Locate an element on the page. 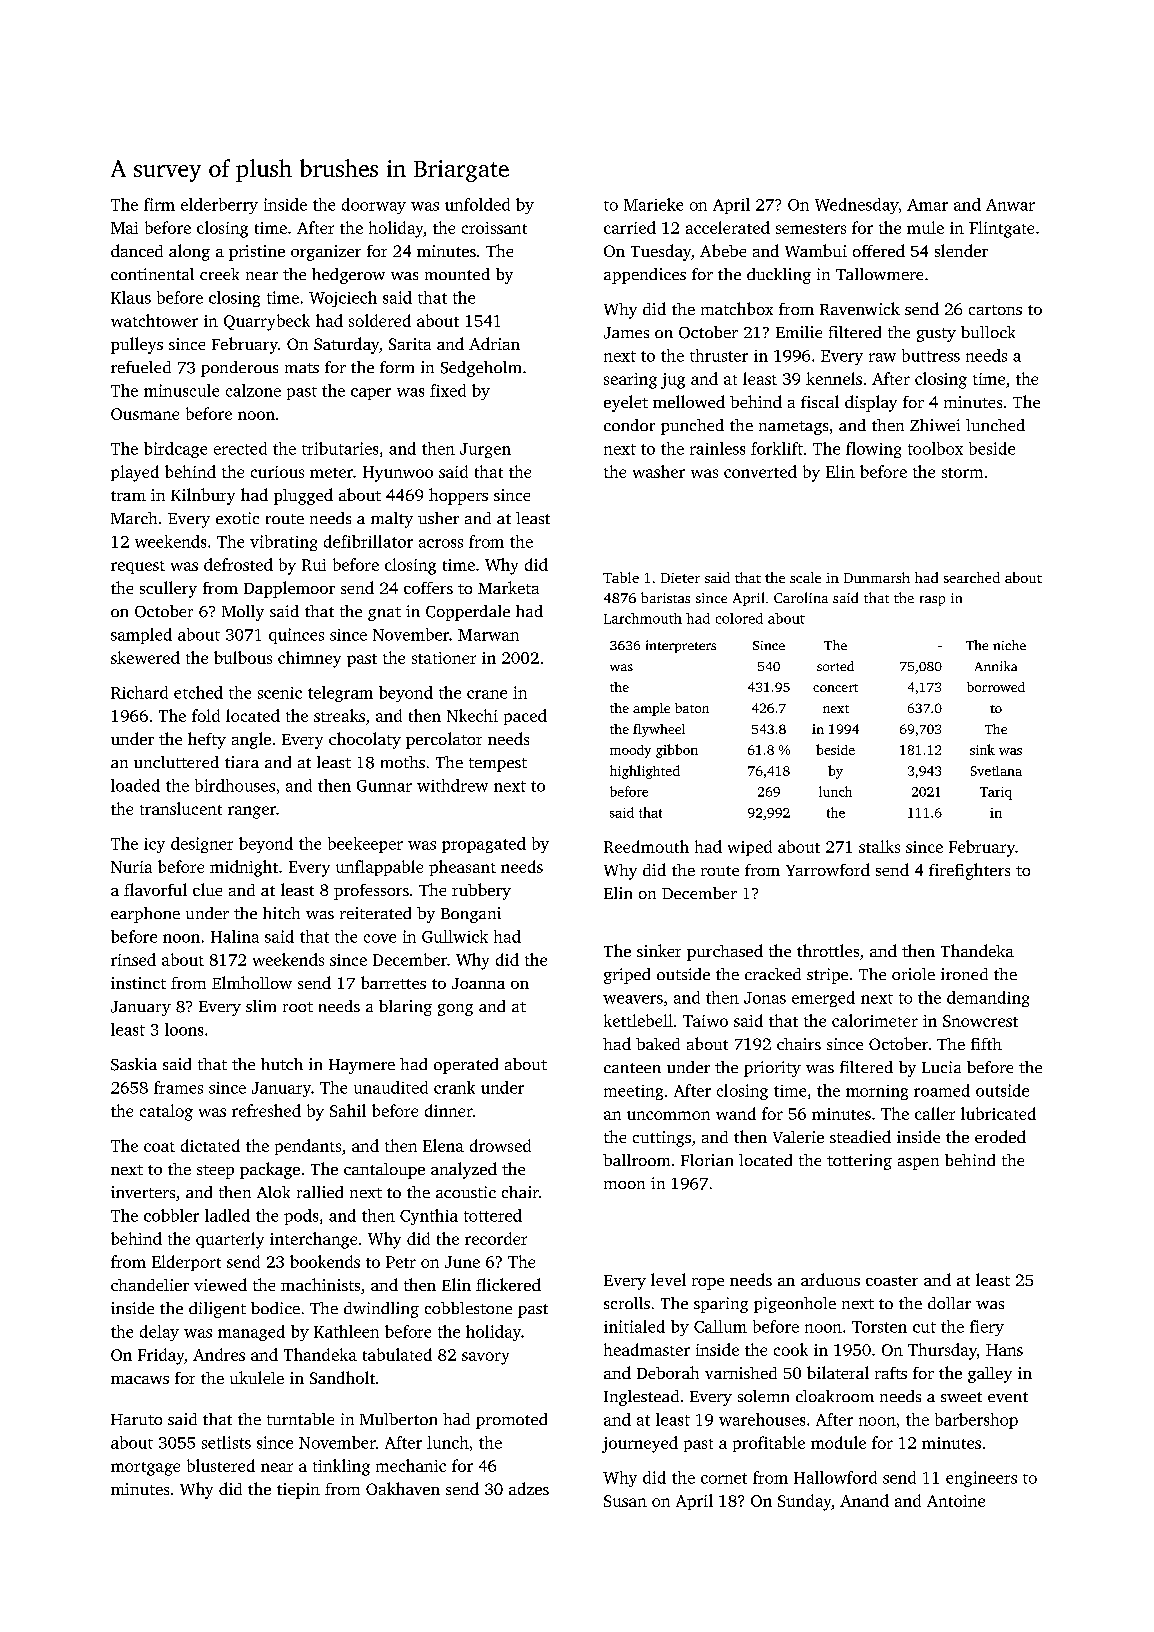 The width and height of the image is (1154, 1632). Susan is located at coordinates (625, 1501).
